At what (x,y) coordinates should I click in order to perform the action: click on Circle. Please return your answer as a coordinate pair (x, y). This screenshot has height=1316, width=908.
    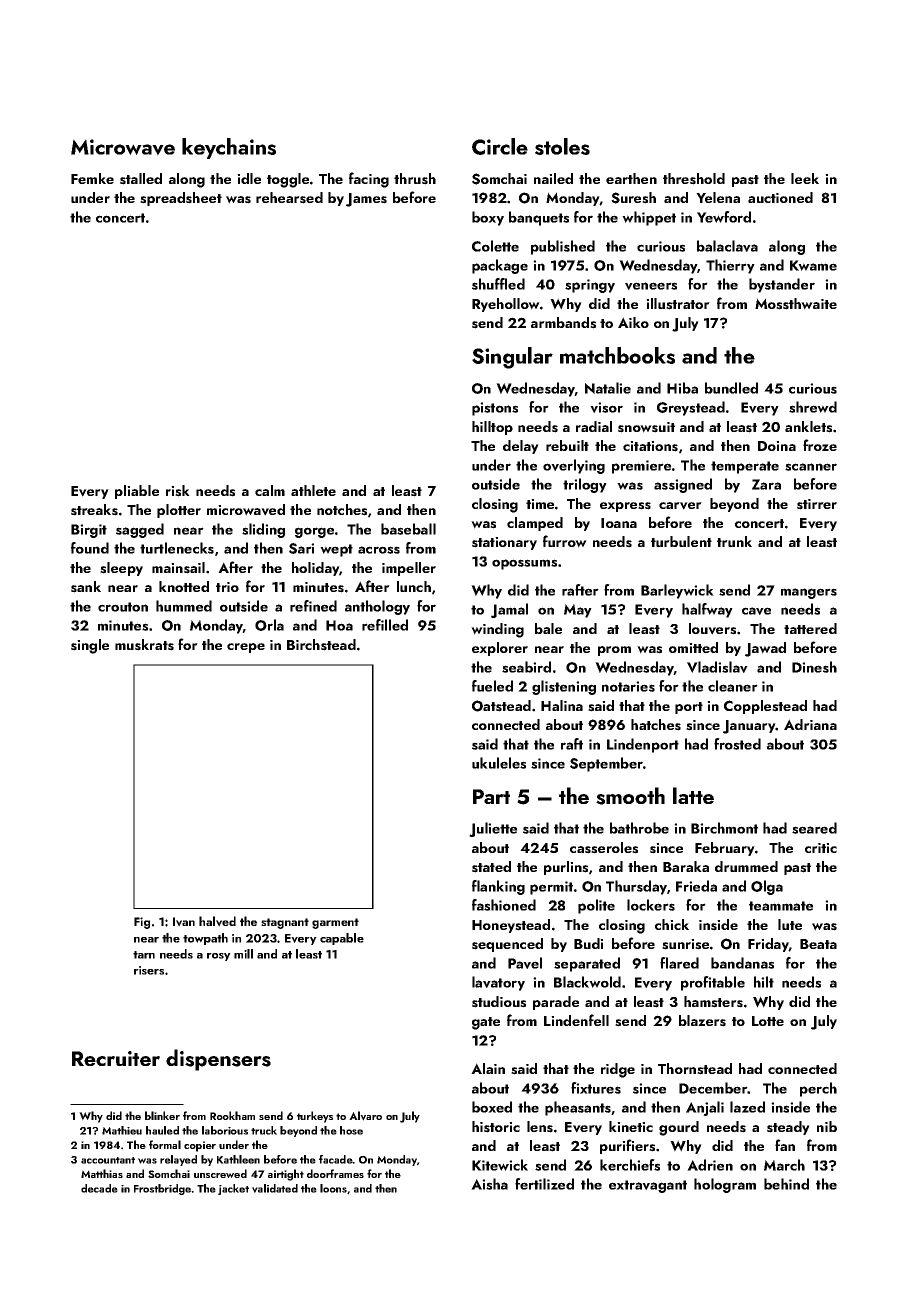
    Looking at the image, I should click on (500, 146).
